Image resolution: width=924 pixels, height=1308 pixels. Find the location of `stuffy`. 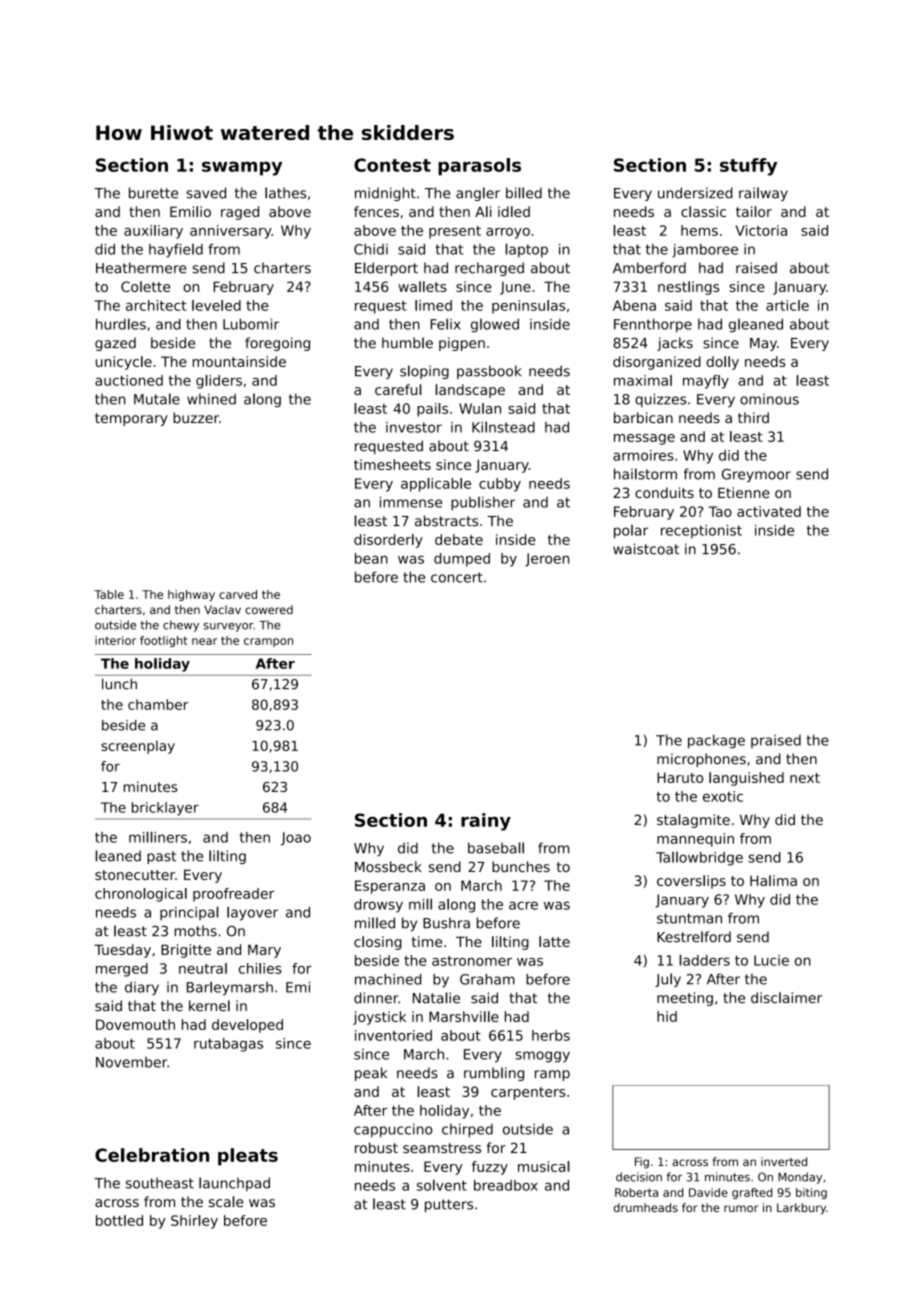

stuffy is located at coordinates (748, 167).
